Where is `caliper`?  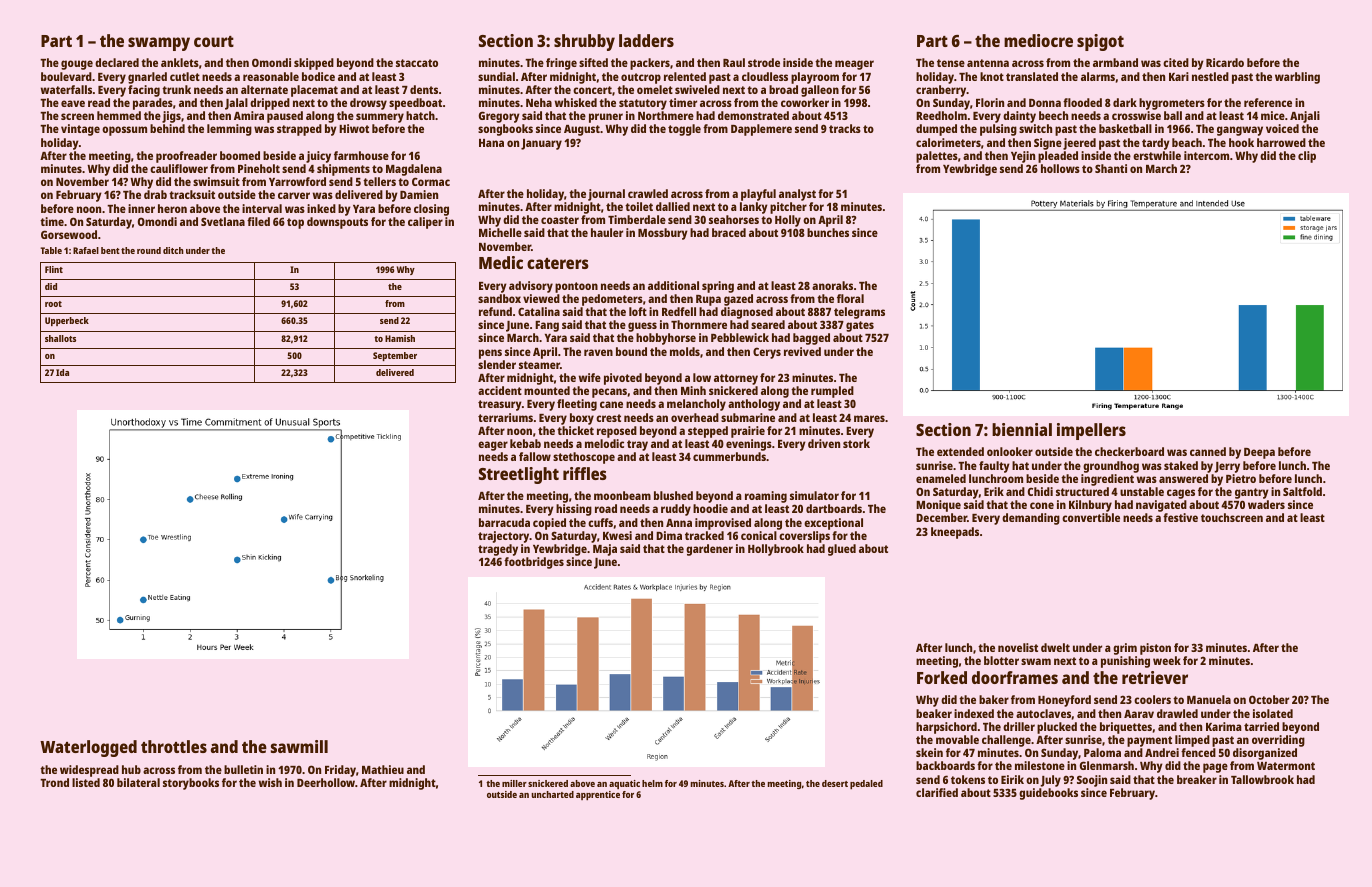 caliper is located at coordinates (425, 223).
